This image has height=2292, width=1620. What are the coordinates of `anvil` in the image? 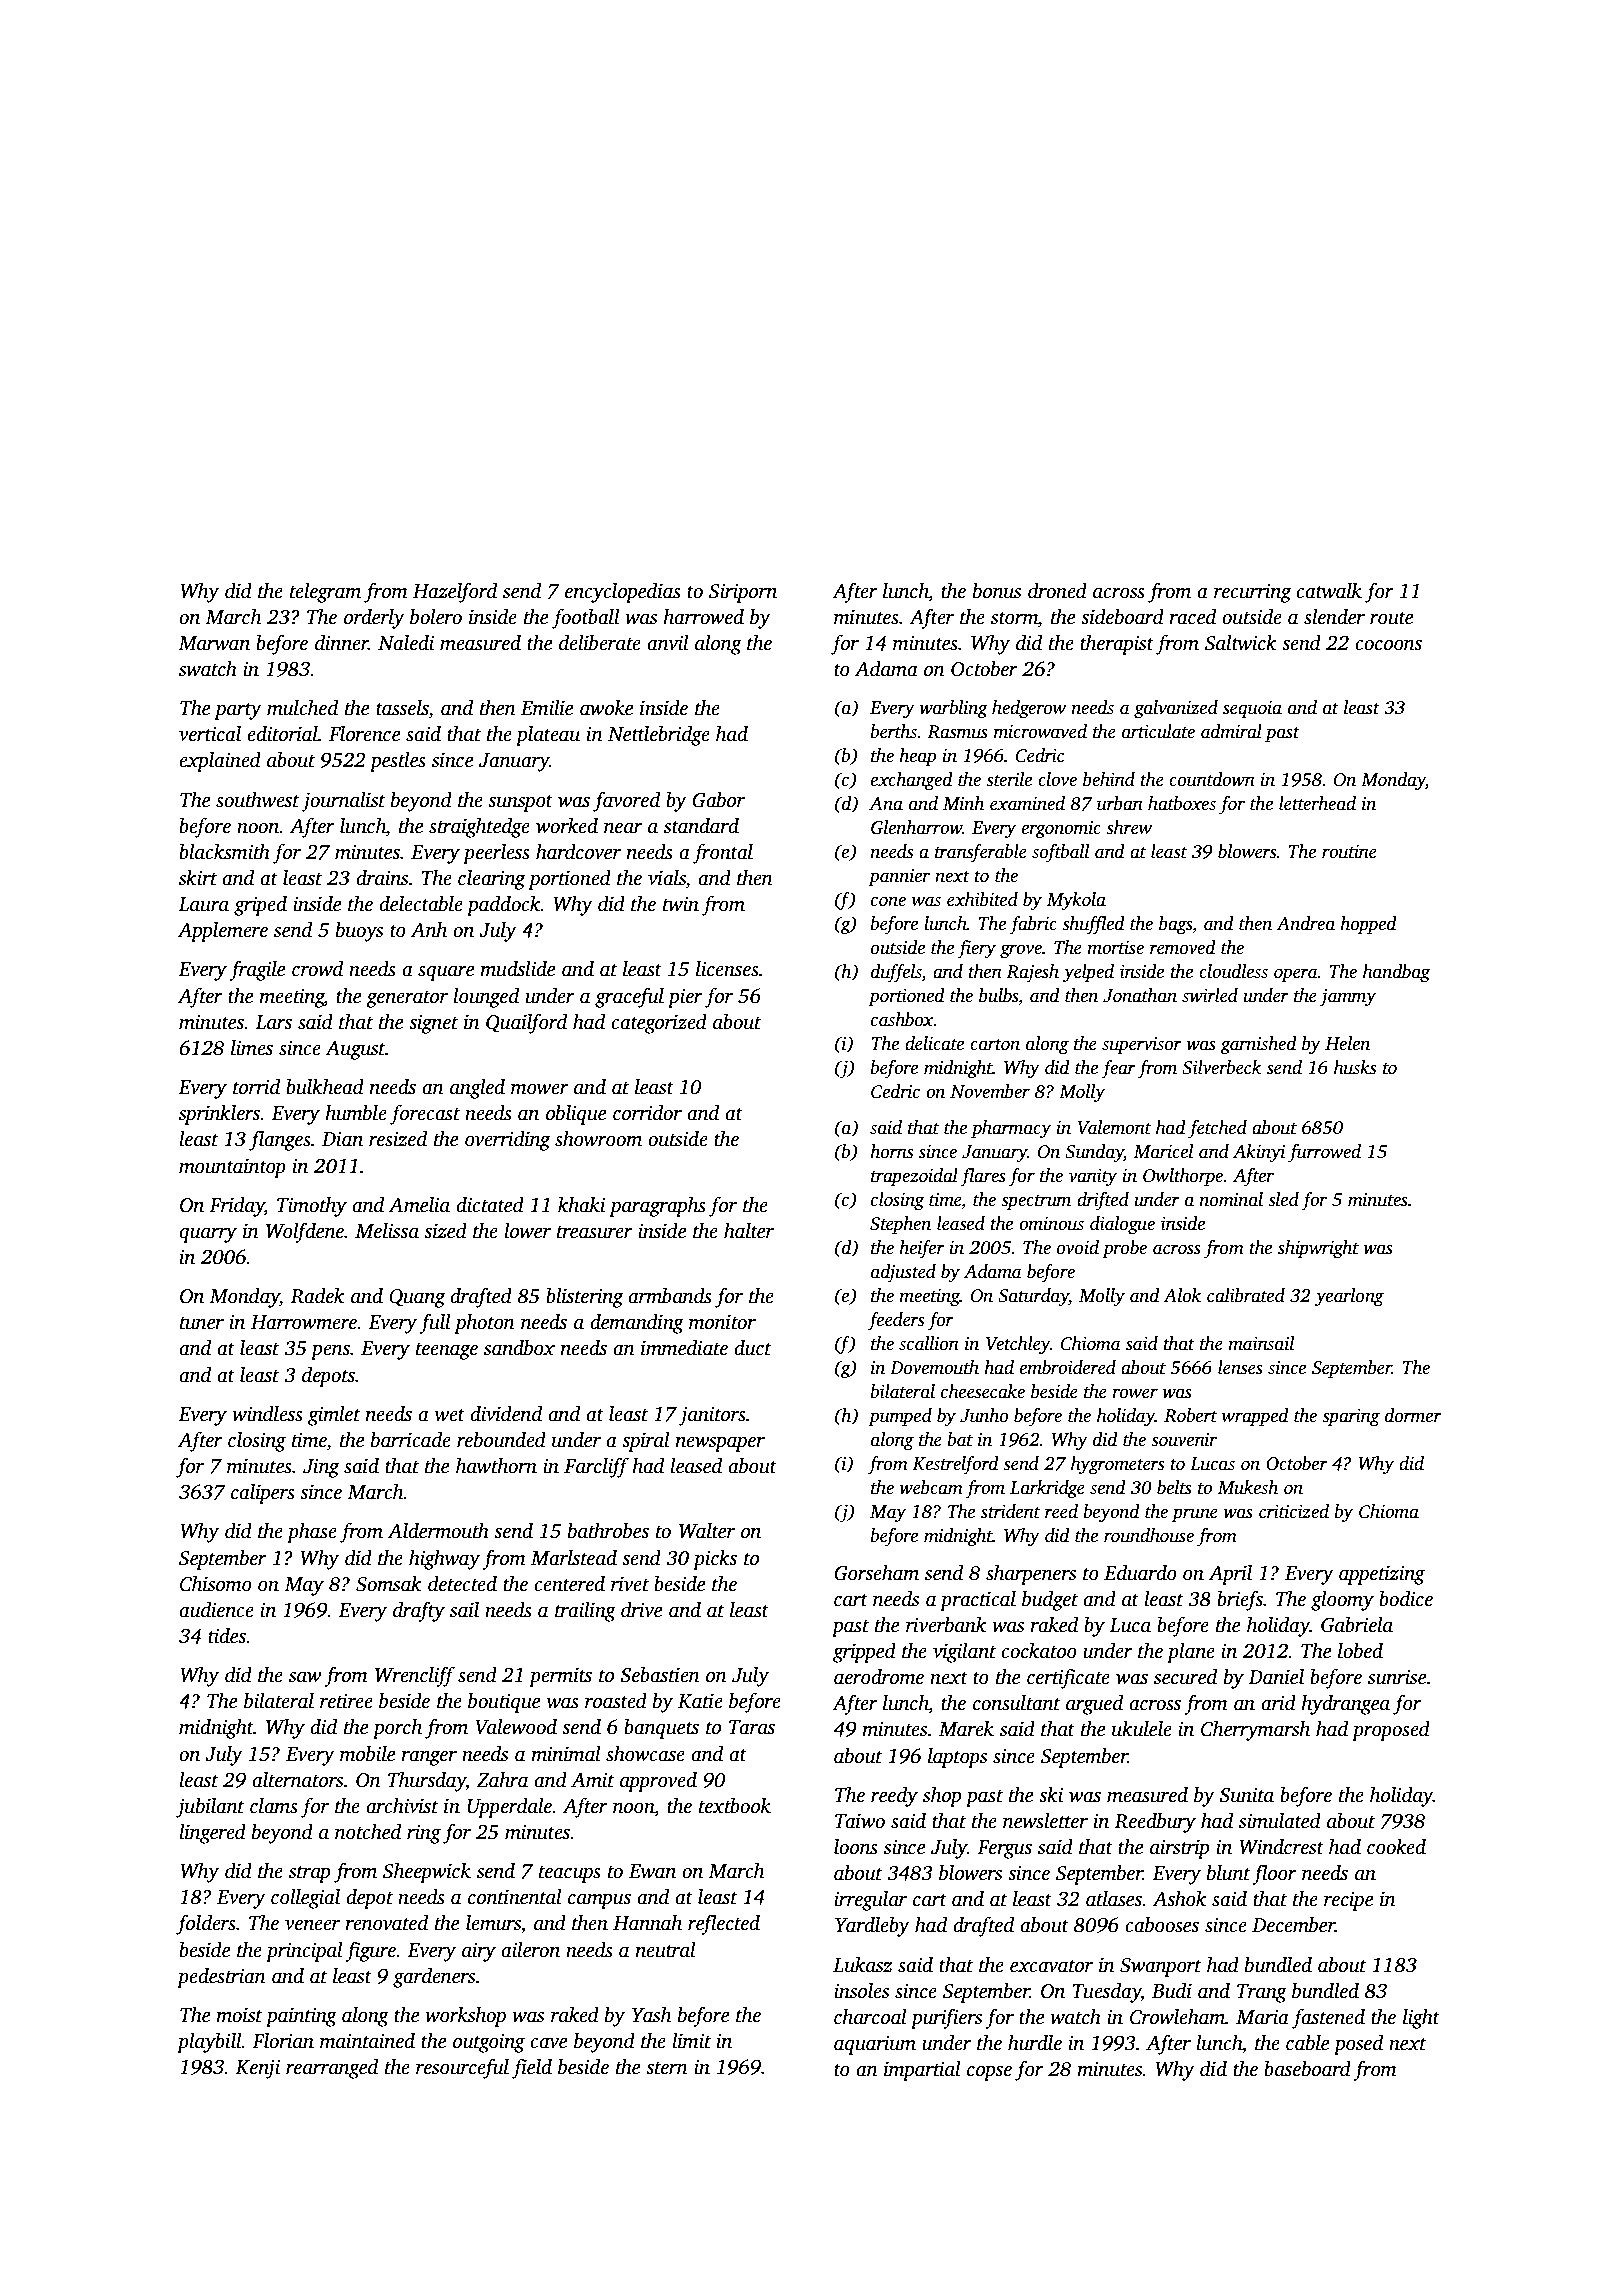 It's located at (668, 643).
